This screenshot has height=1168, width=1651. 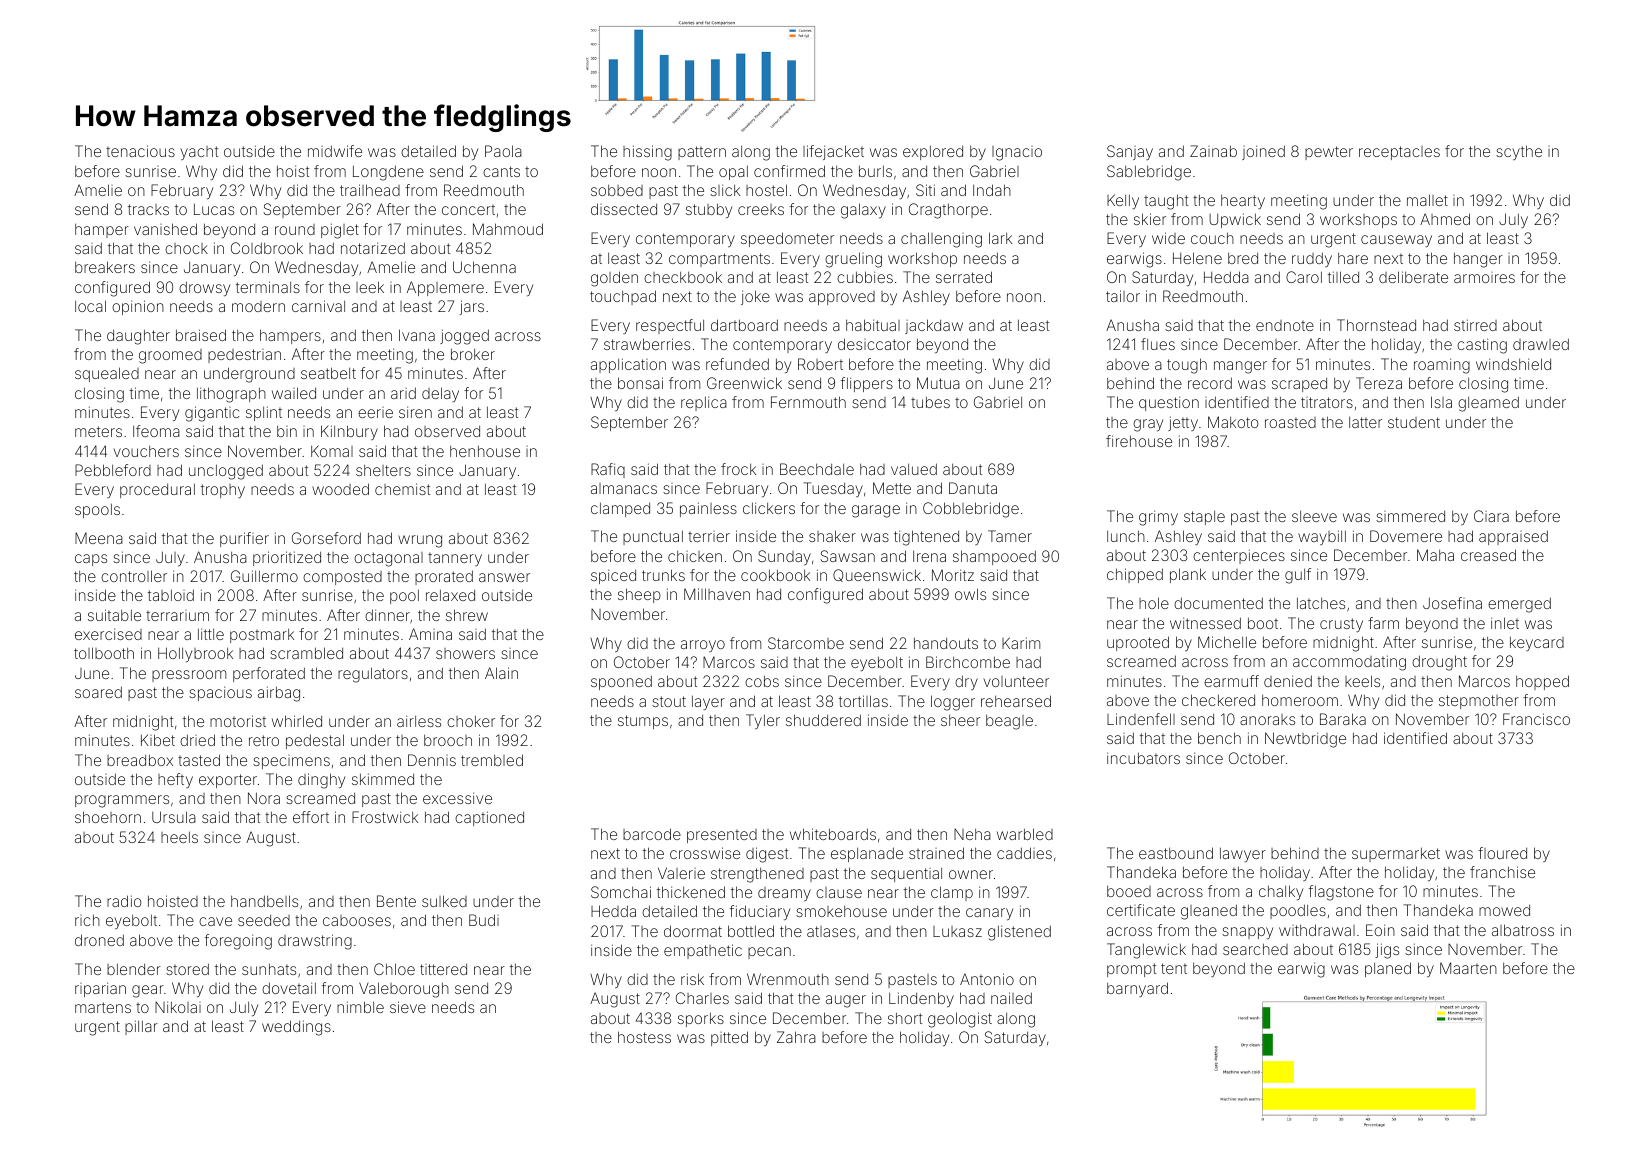 What do you see at coordinates (1491, 516) in the screenshot?
I see `Ciara` at bounding box center [1491, 516].
